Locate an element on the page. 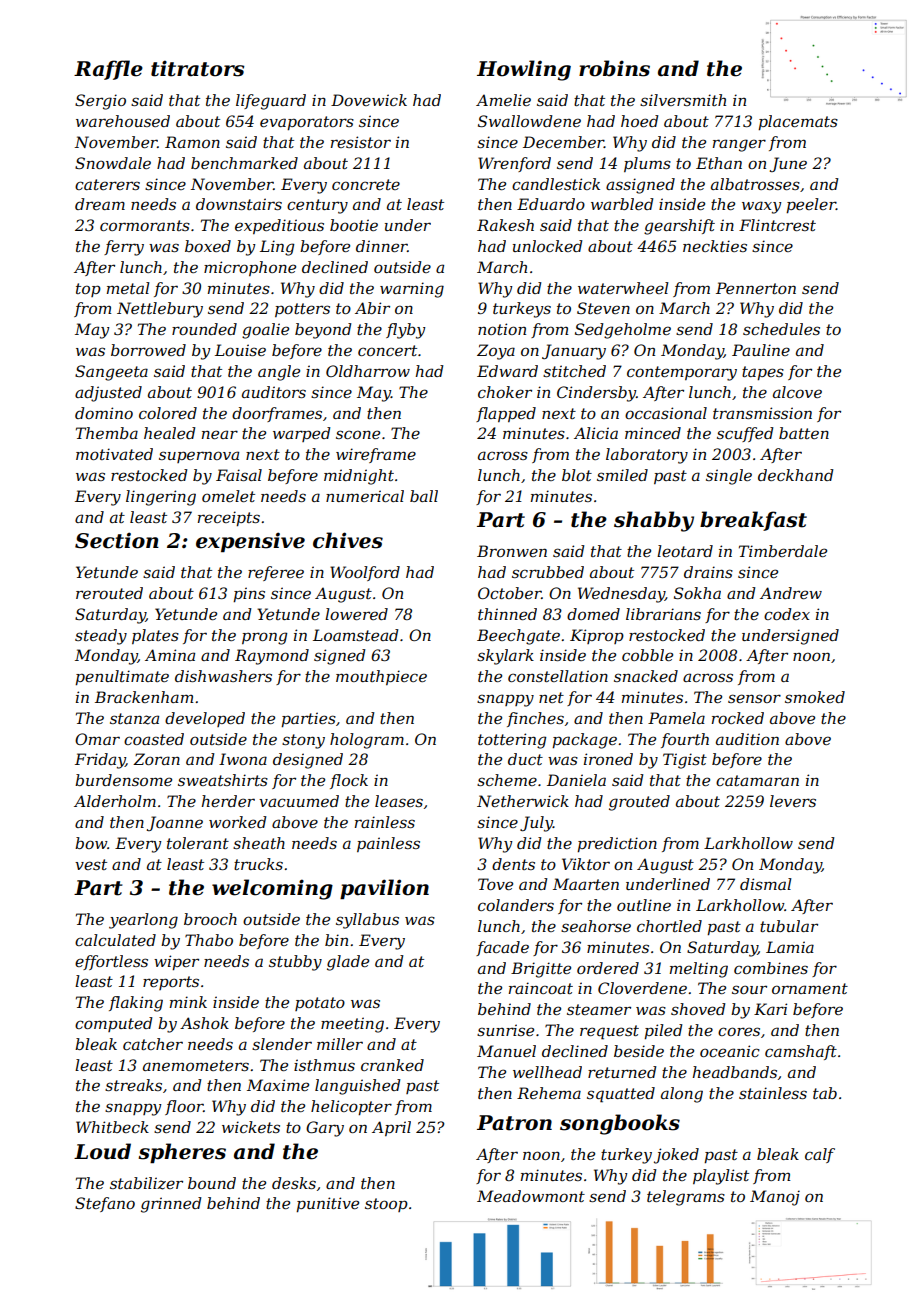  streaks is located at coordinates (133, 1085).
